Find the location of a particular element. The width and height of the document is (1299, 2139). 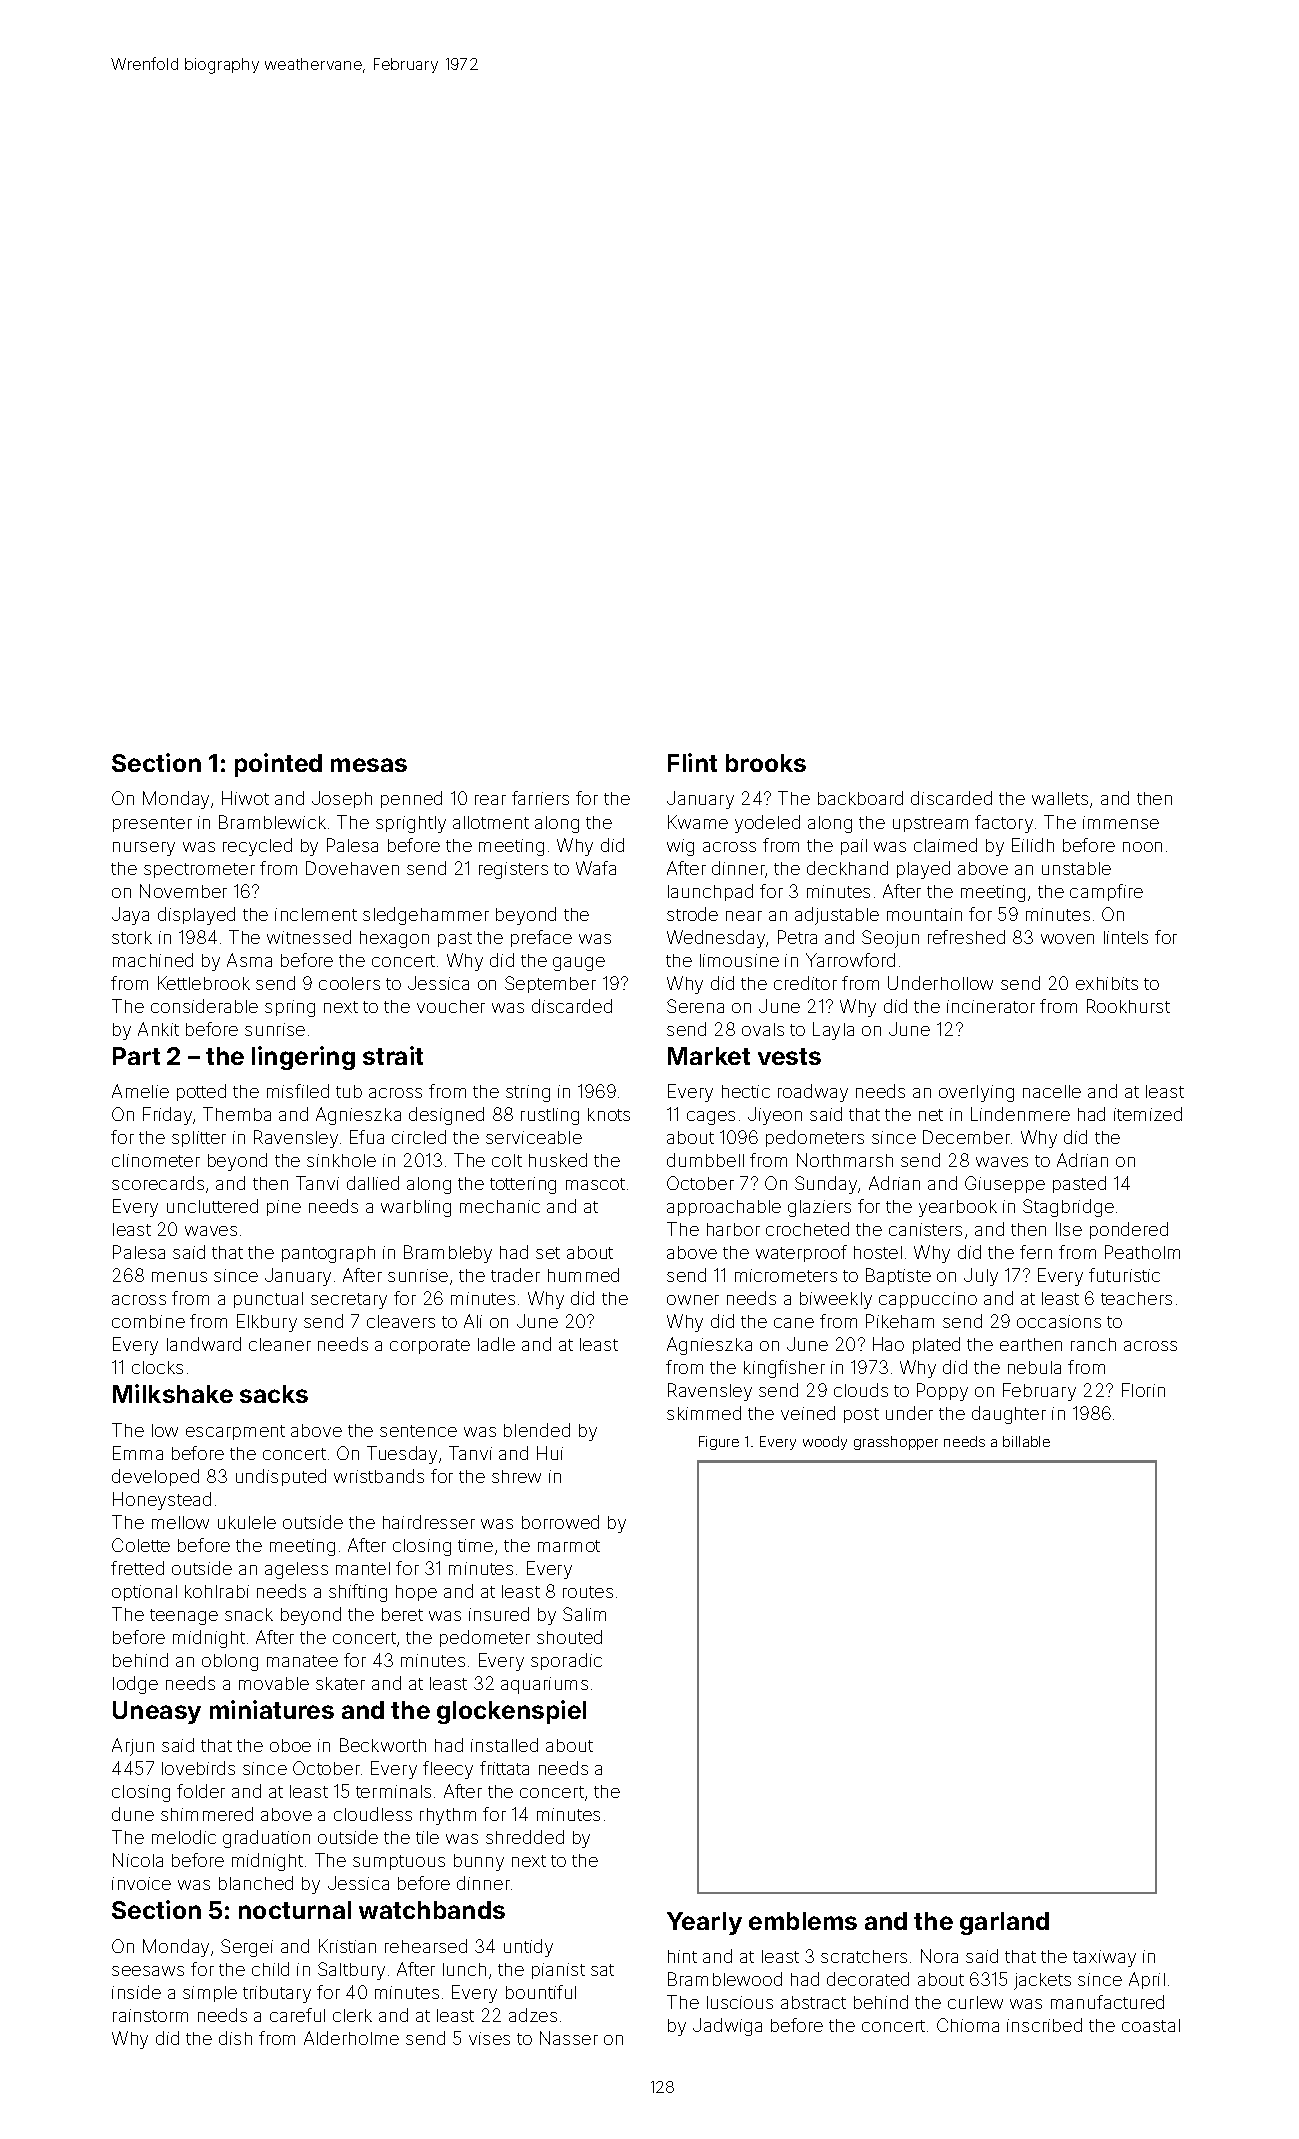

immense is located at coordinates (1121, 822).
